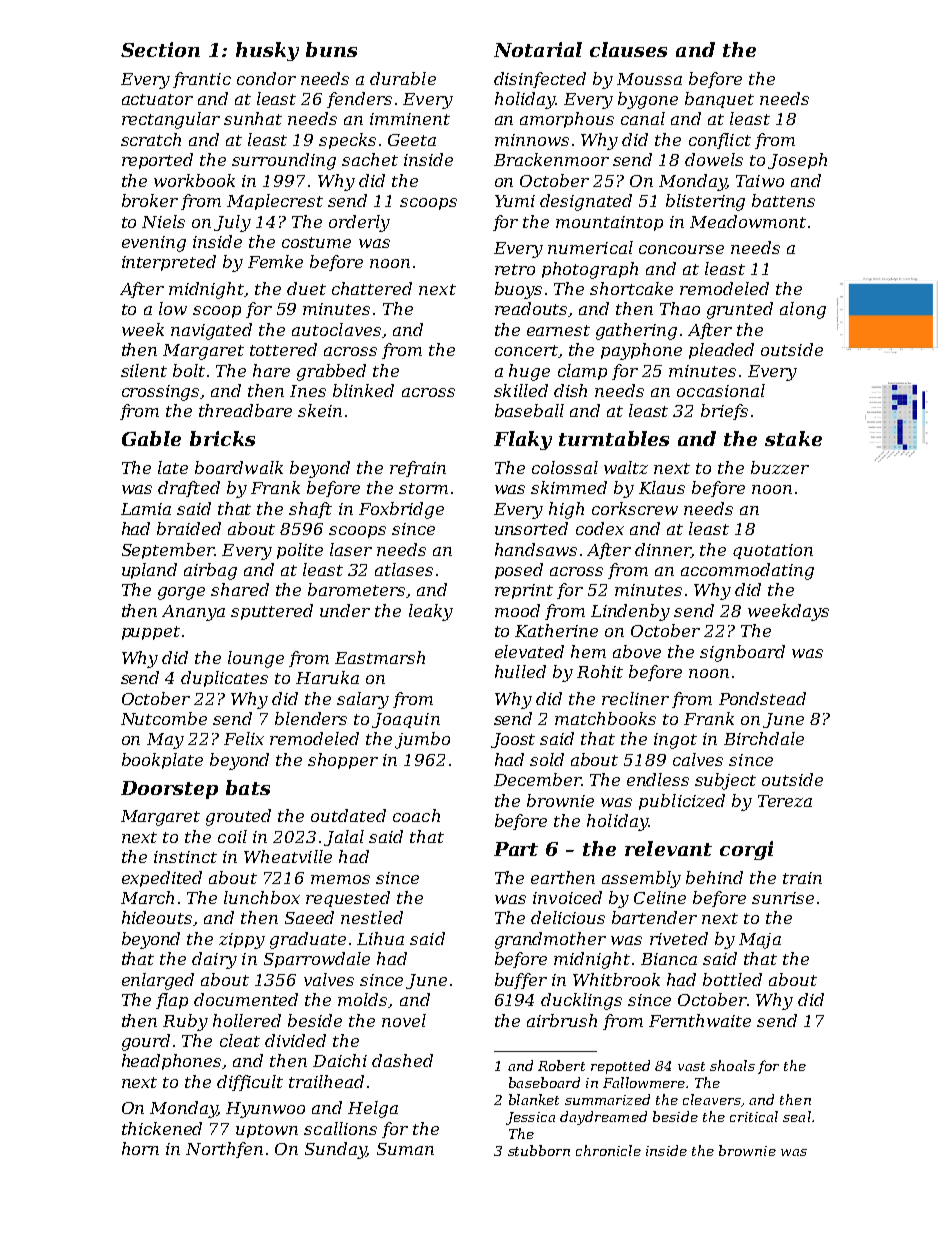 This document has width=952, height=1233. What do you see at coordinates (643, 118) in the document?
I see `canal` at bounding box center [643, 118].
